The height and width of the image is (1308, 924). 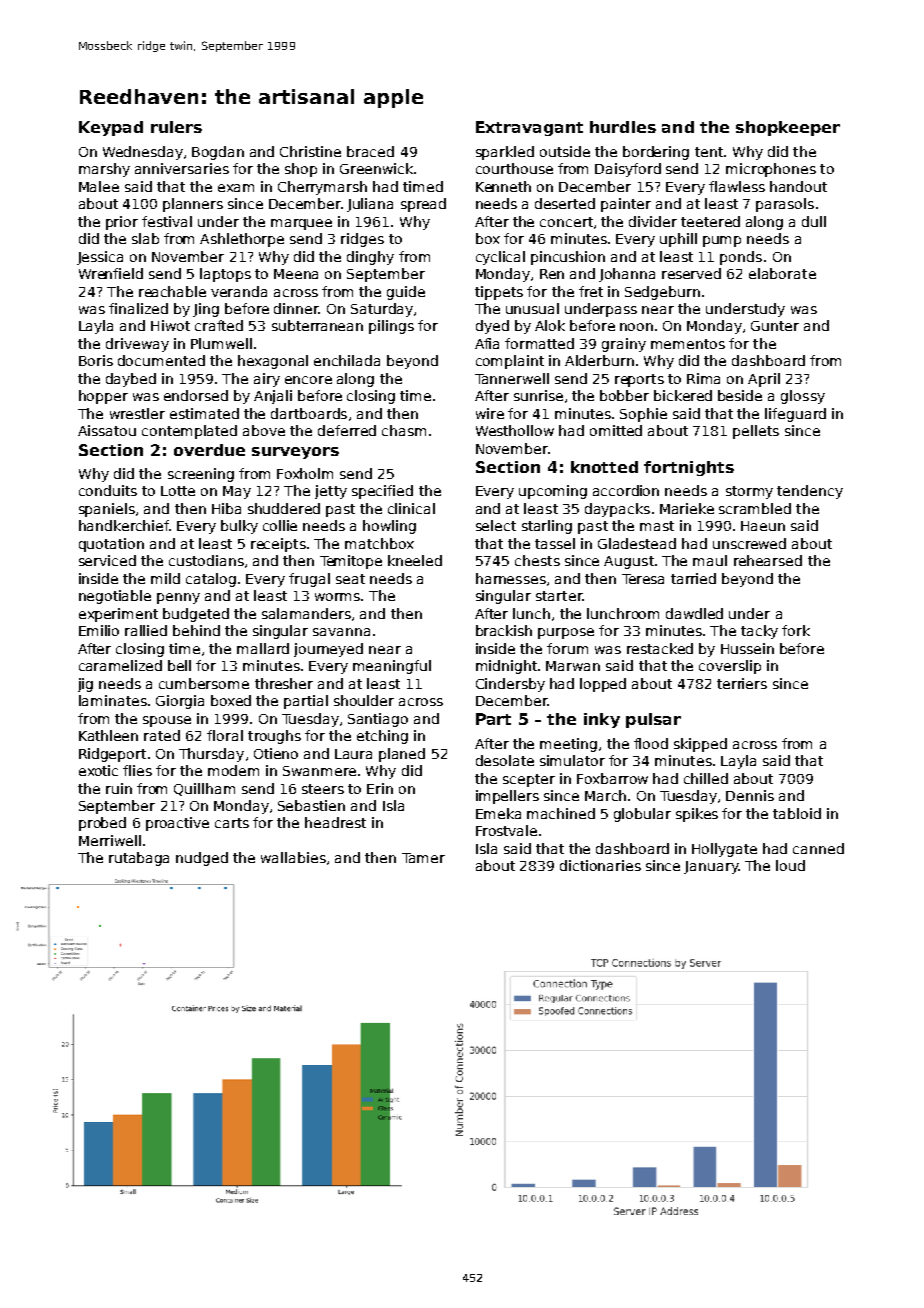 What do you see at coordinates (176, 127) in the image?
I see `rulers` at bounding box center [176, 127].
